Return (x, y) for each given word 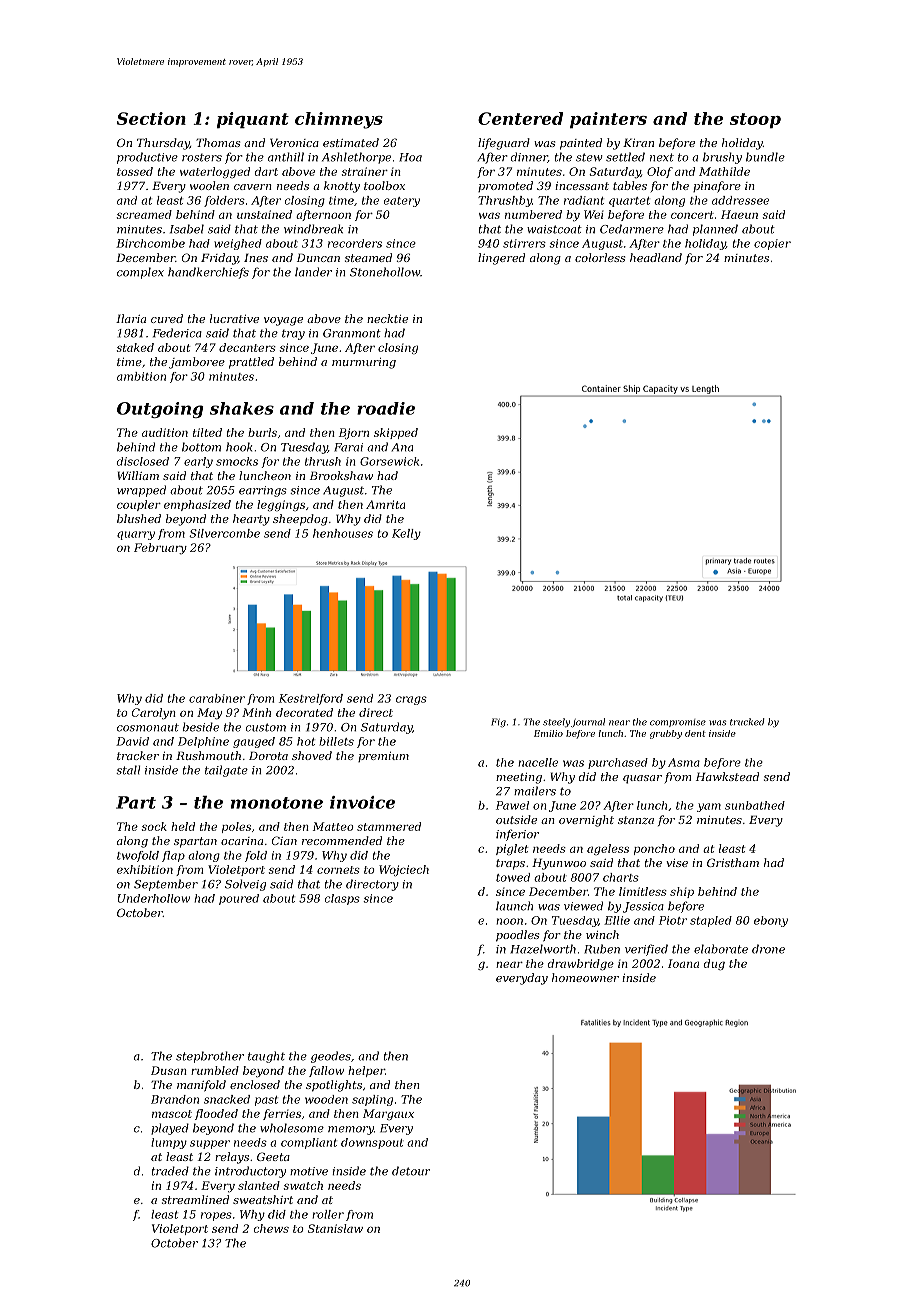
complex (140, 273)
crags (411, 700)
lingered (501, 259)
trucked (747, 722)
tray (293, 335)
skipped (396, 433)
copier (772, 244)
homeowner (585, 977)
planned (715, 230)
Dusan (169, 1070)
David (132, 741)
